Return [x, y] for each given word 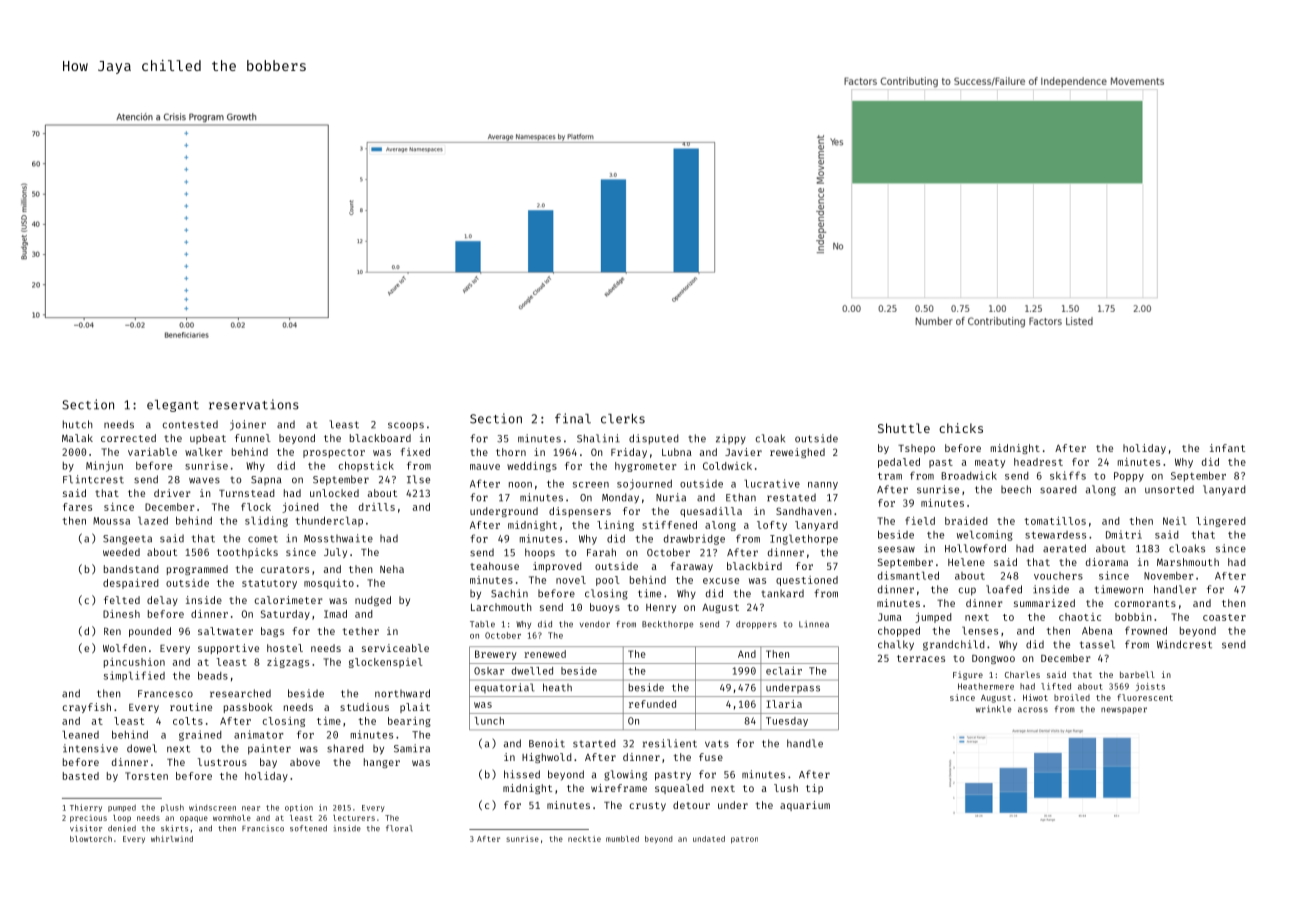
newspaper [1124, 710]
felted [122, 600]
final [573, 418]
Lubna [677, 452]
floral [399, 828]
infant [1227, 448]
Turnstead [247, 493]
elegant [173, 406]
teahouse [494, 566]
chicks [961, 428]
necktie [584, 839]
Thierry [86, 808]
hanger [382, 763]
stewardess [1055, 535]
